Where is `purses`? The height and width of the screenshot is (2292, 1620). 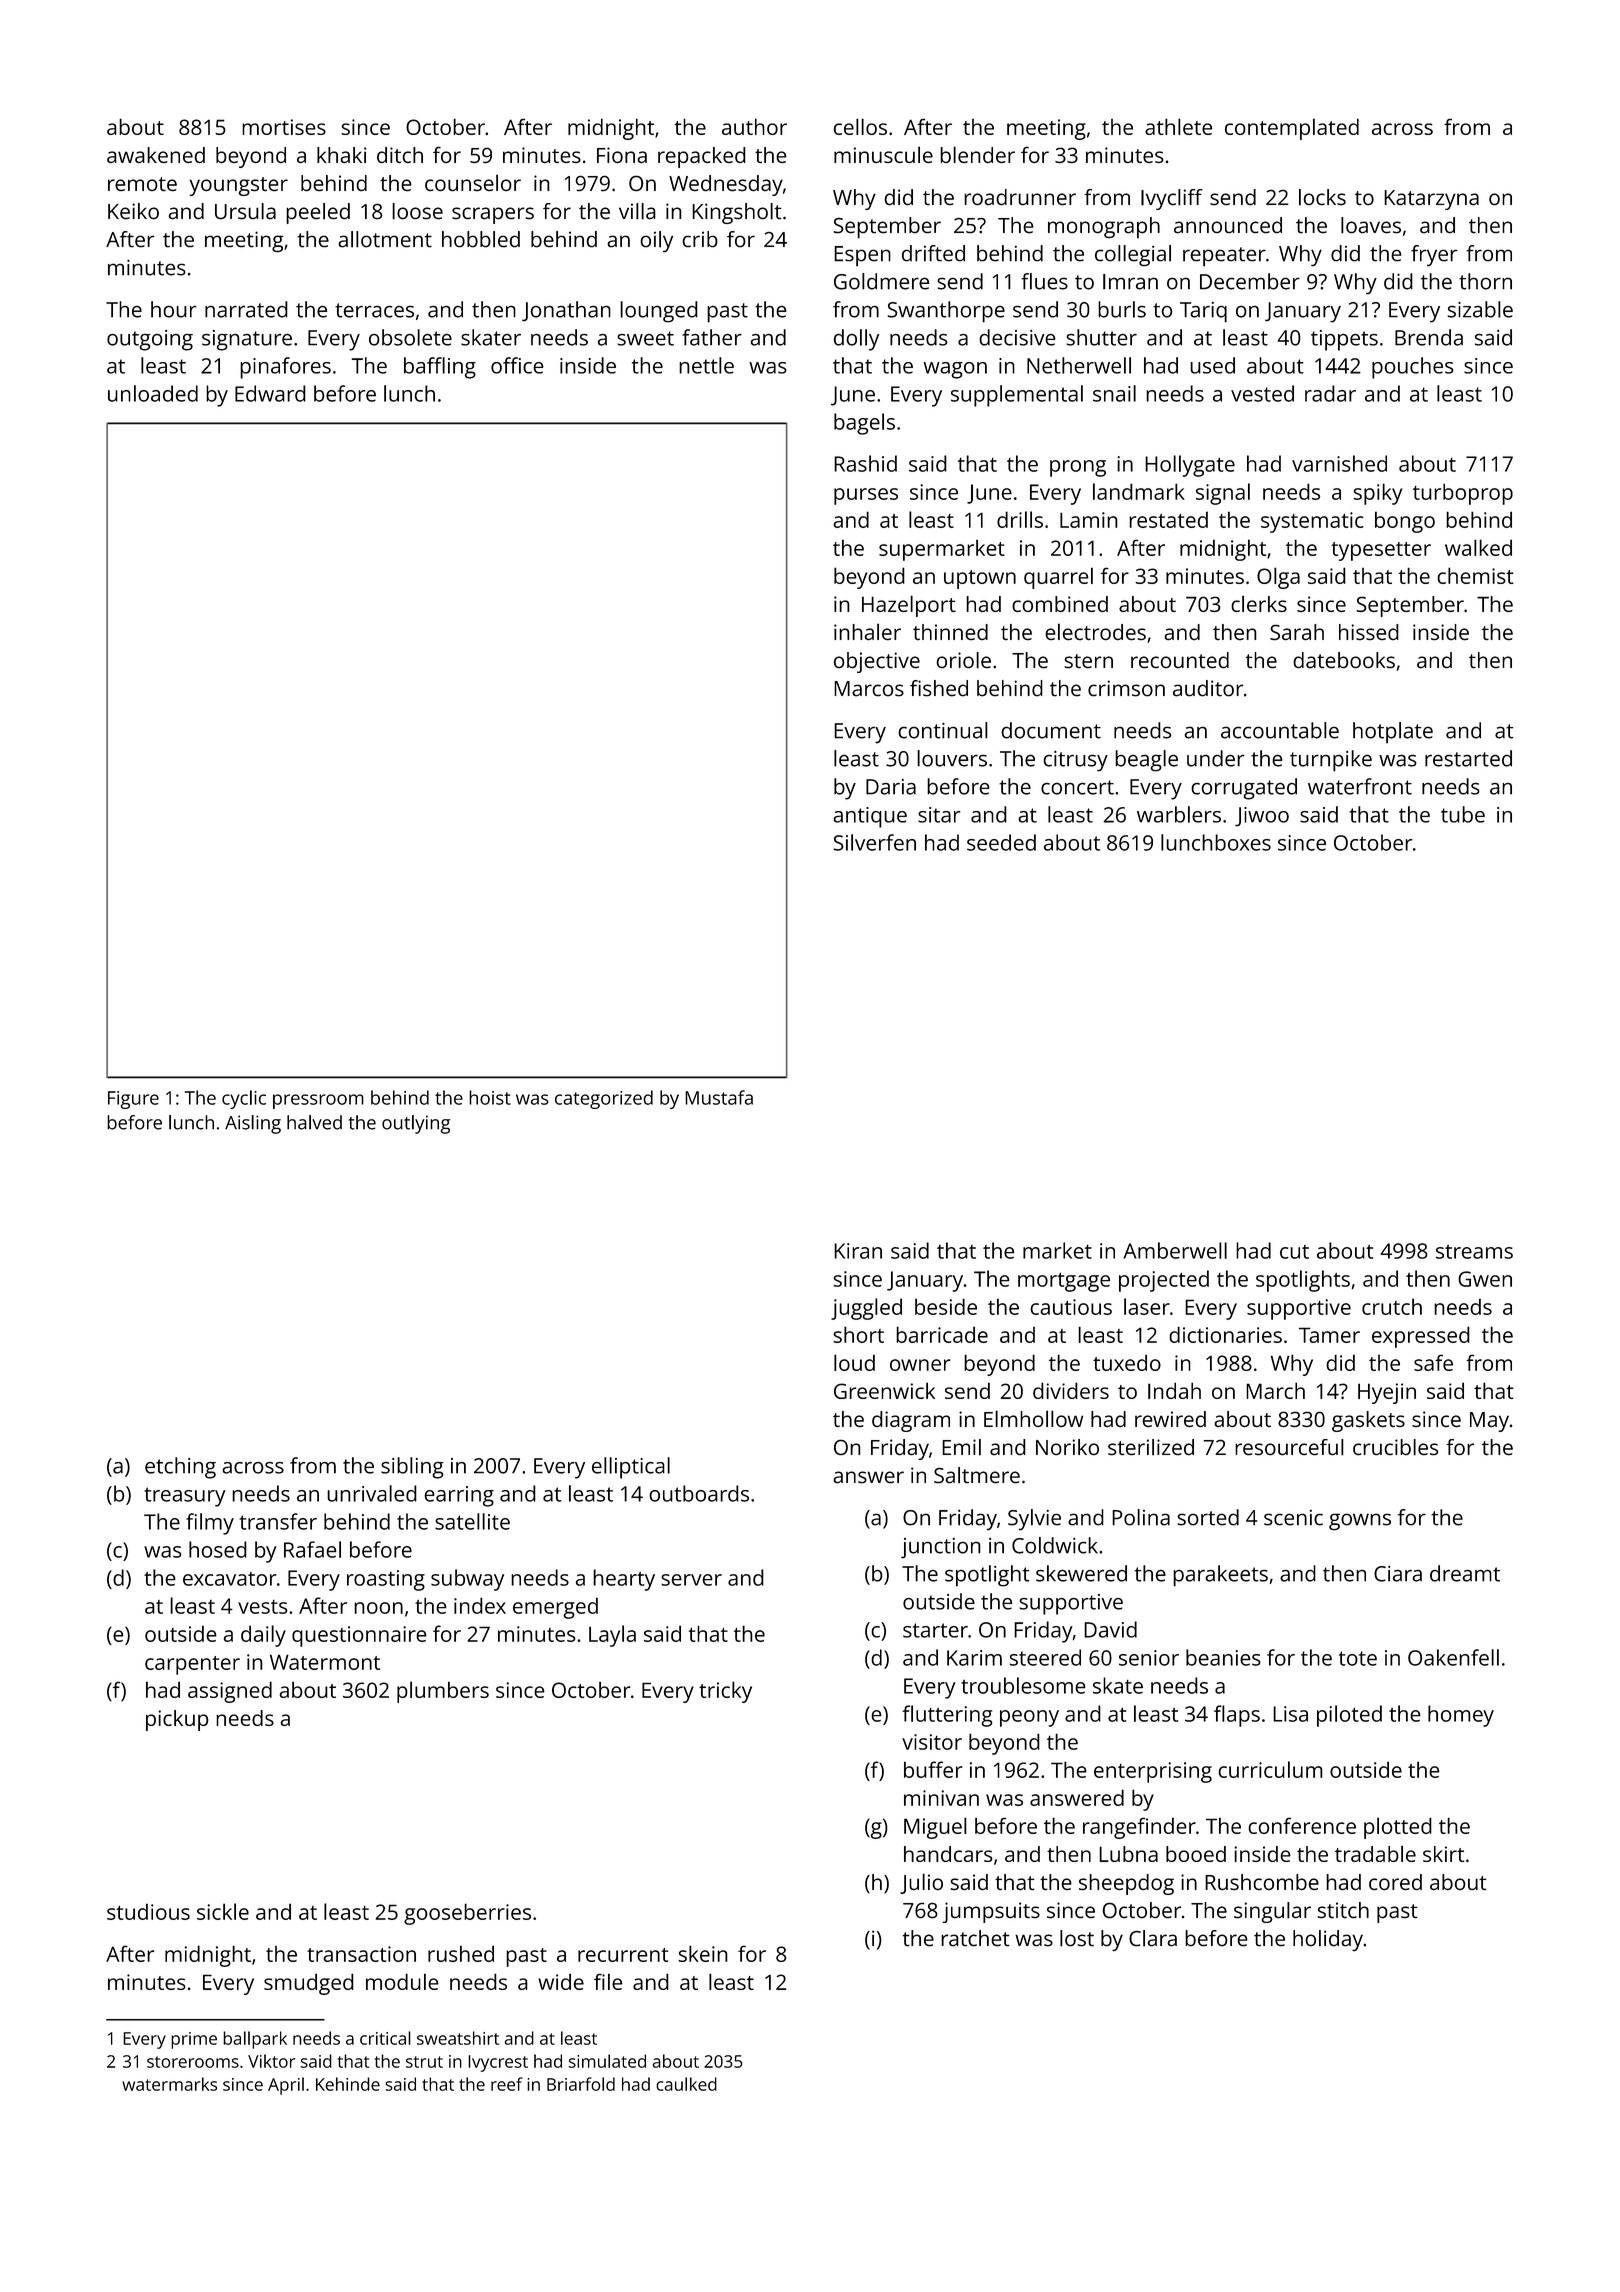 purses is located at coordinates (866, 496).
